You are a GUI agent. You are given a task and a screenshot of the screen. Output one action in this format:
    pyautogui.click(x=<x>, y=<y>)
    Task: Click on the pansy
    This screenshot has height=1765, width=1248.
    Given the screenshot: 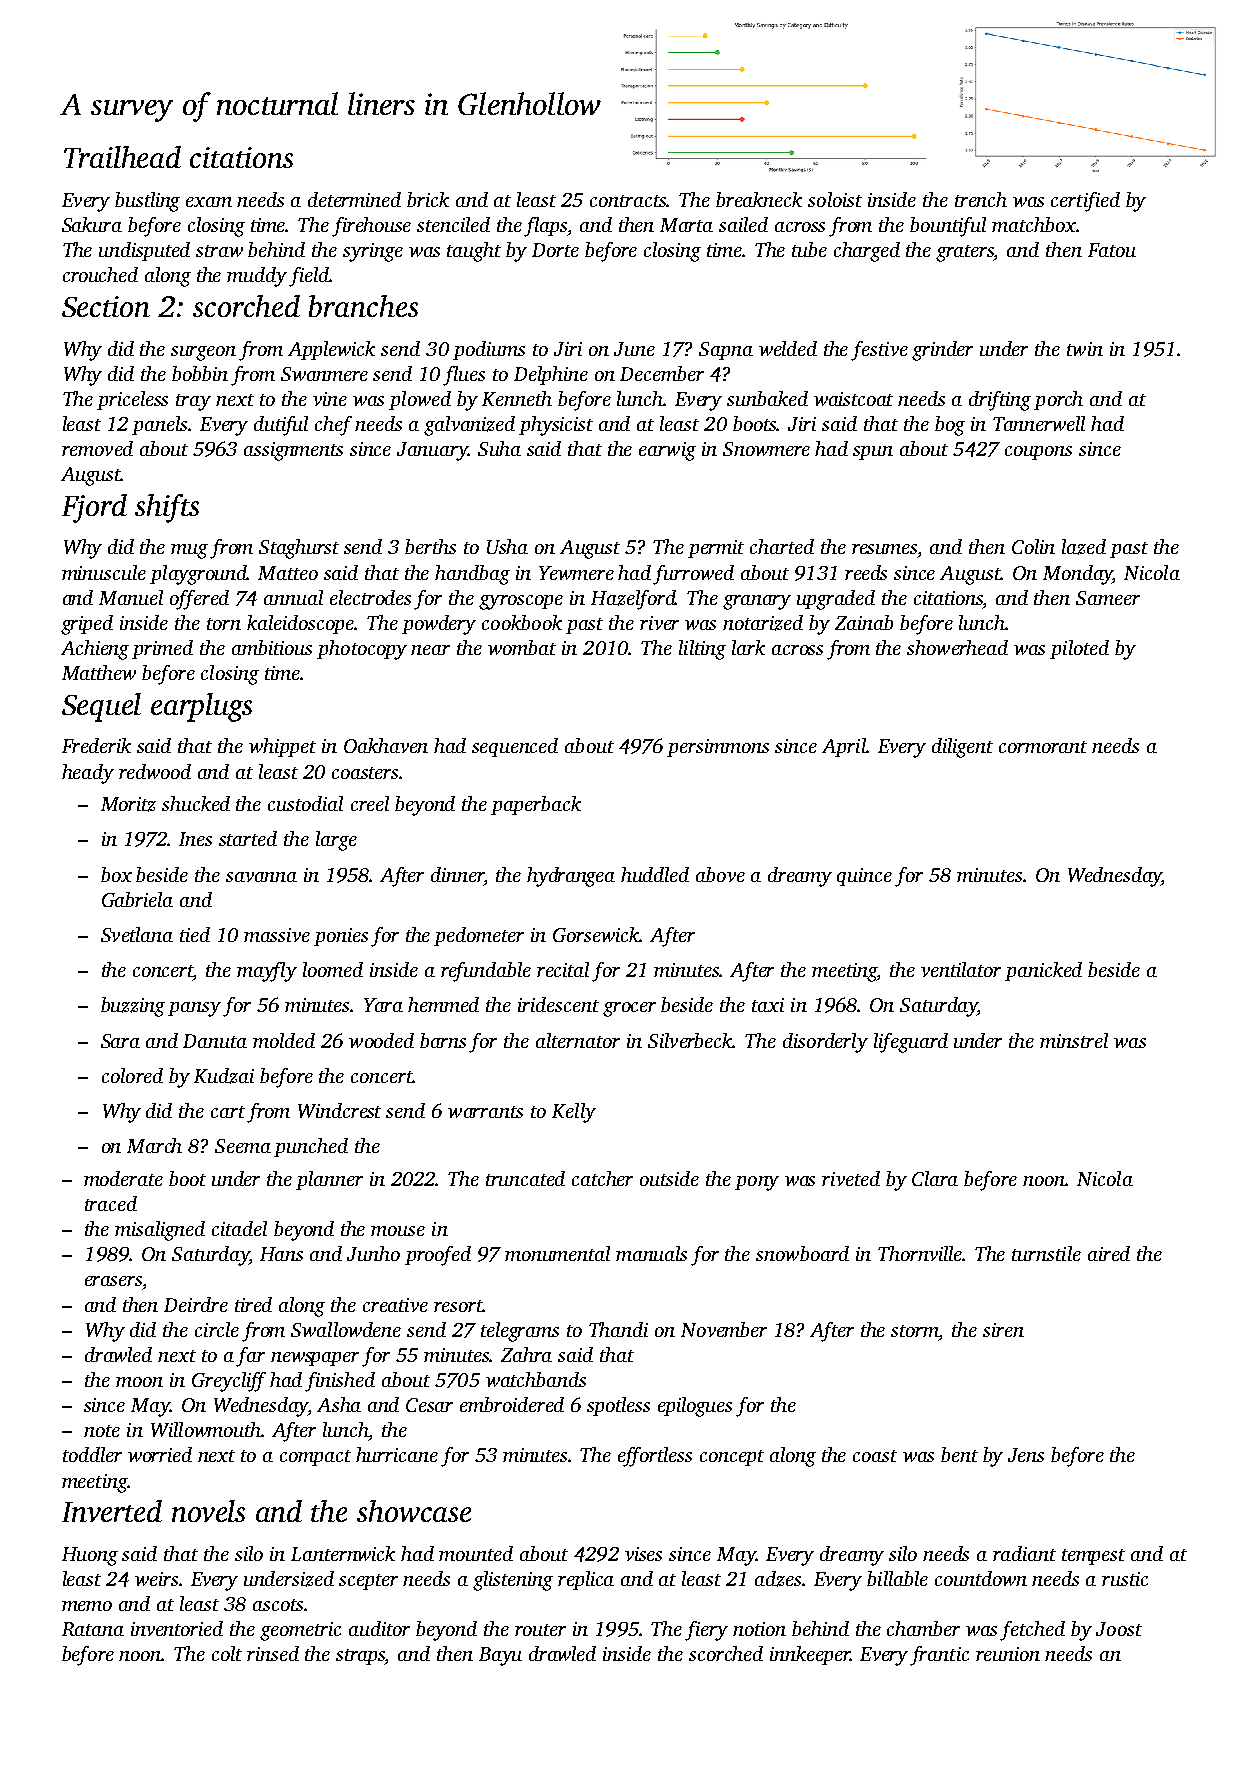 What is the action you would take?
    pyautogui.click(x=194, y=1009)
